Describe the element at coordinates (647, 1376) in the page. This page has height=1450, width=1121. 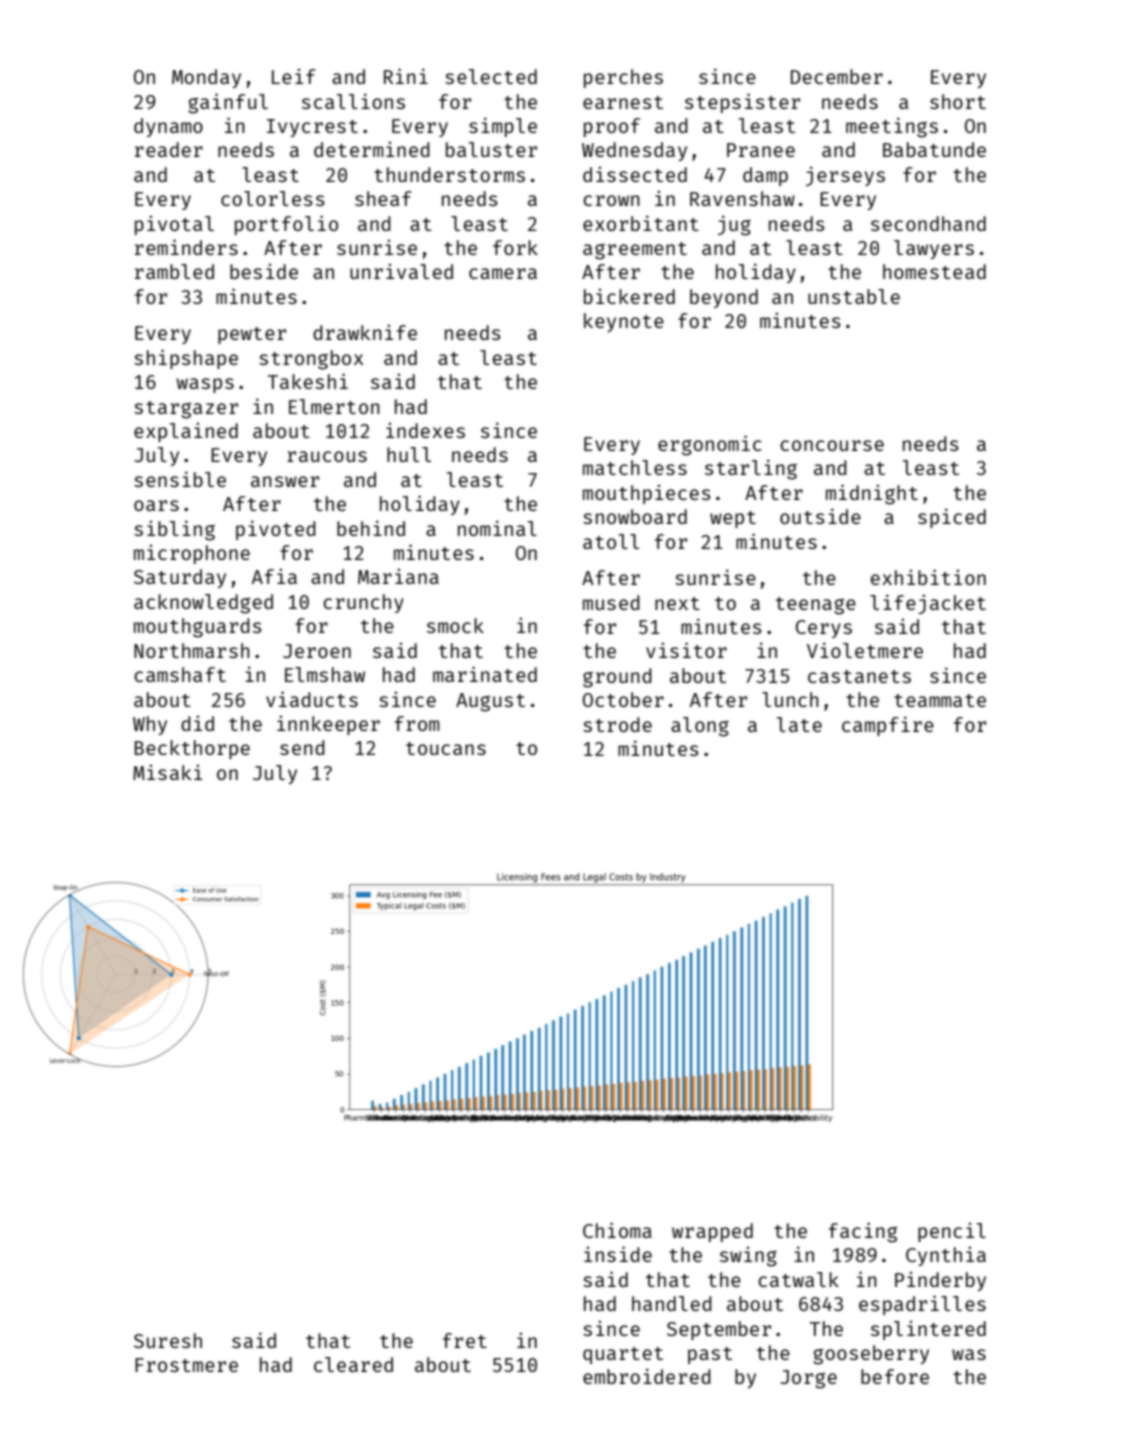
I see `embroidered` at that location.
